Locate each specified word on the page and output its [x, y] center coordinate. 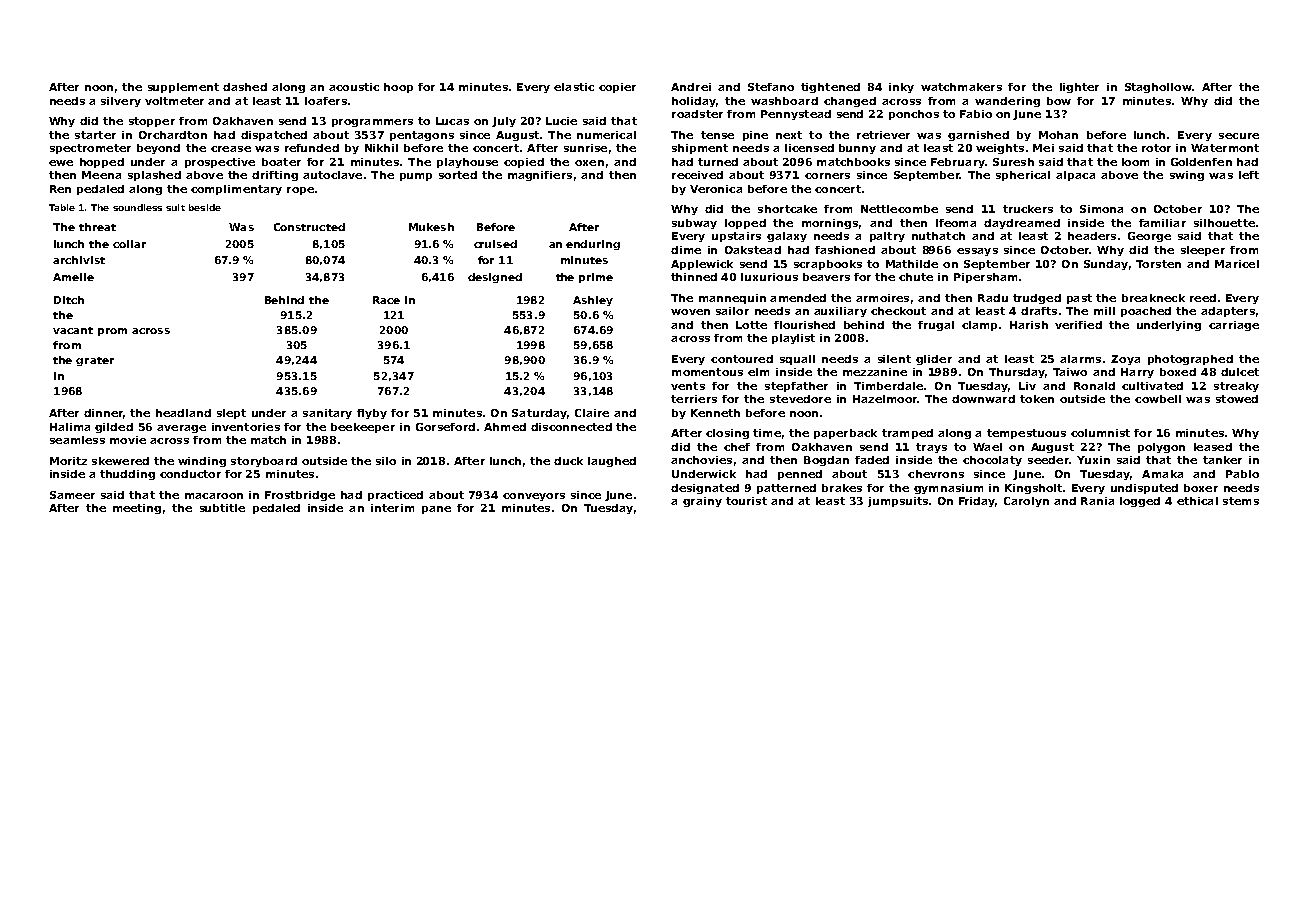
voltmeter [174, 101]
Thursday [1017, 373]
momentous [707, 372]
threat [97, 227]
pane [436, 510]
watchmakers [961, 87]
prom [112, 332]
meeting [137, 509]
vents [688, 386]
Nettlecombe [899, 209]
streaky [1236, 387]
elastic [574, 87]
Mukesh [431, 227]
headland [183, 413]
